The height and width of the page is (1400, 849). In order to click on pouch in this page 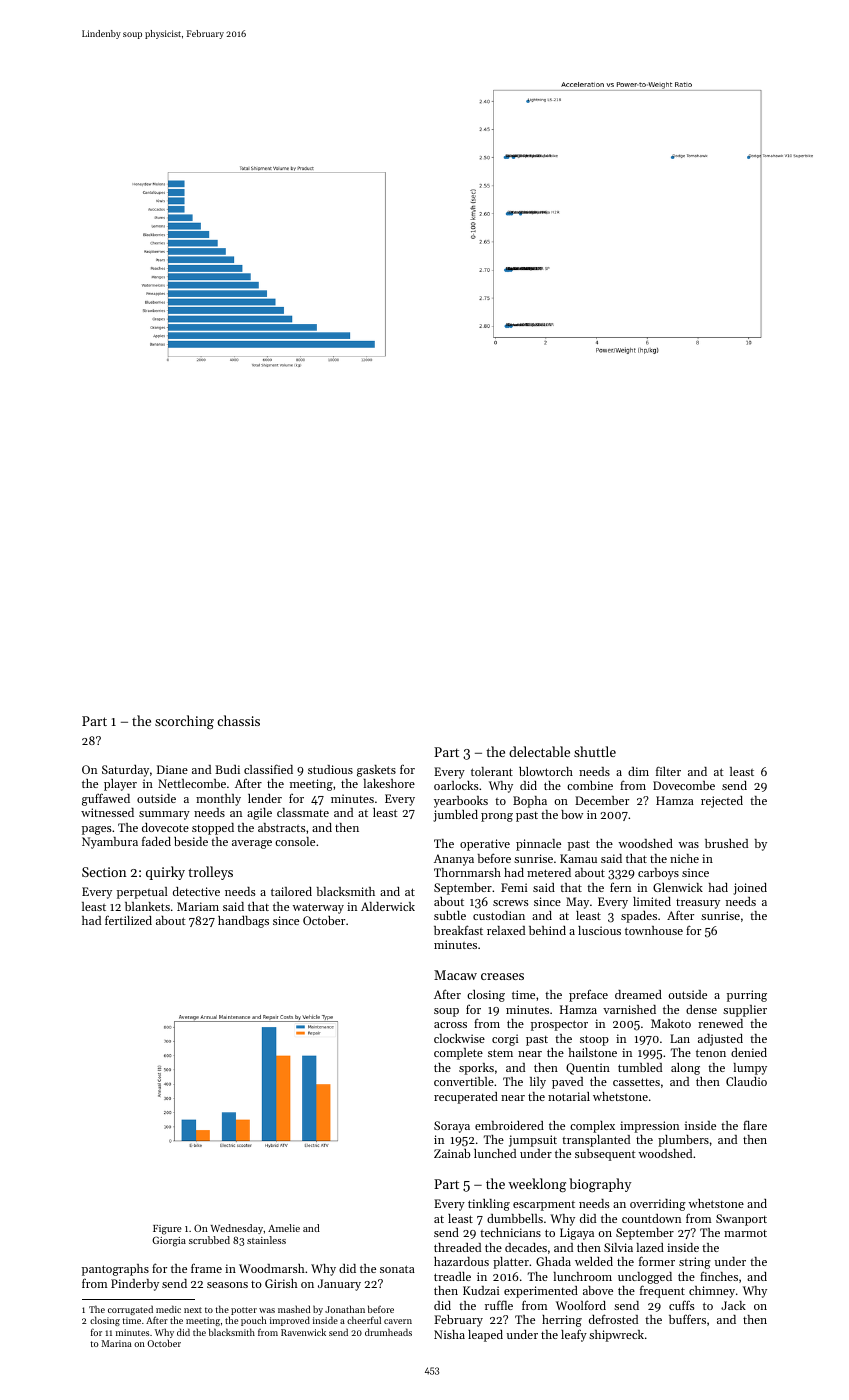, I will do `click(254, 1321)`.
